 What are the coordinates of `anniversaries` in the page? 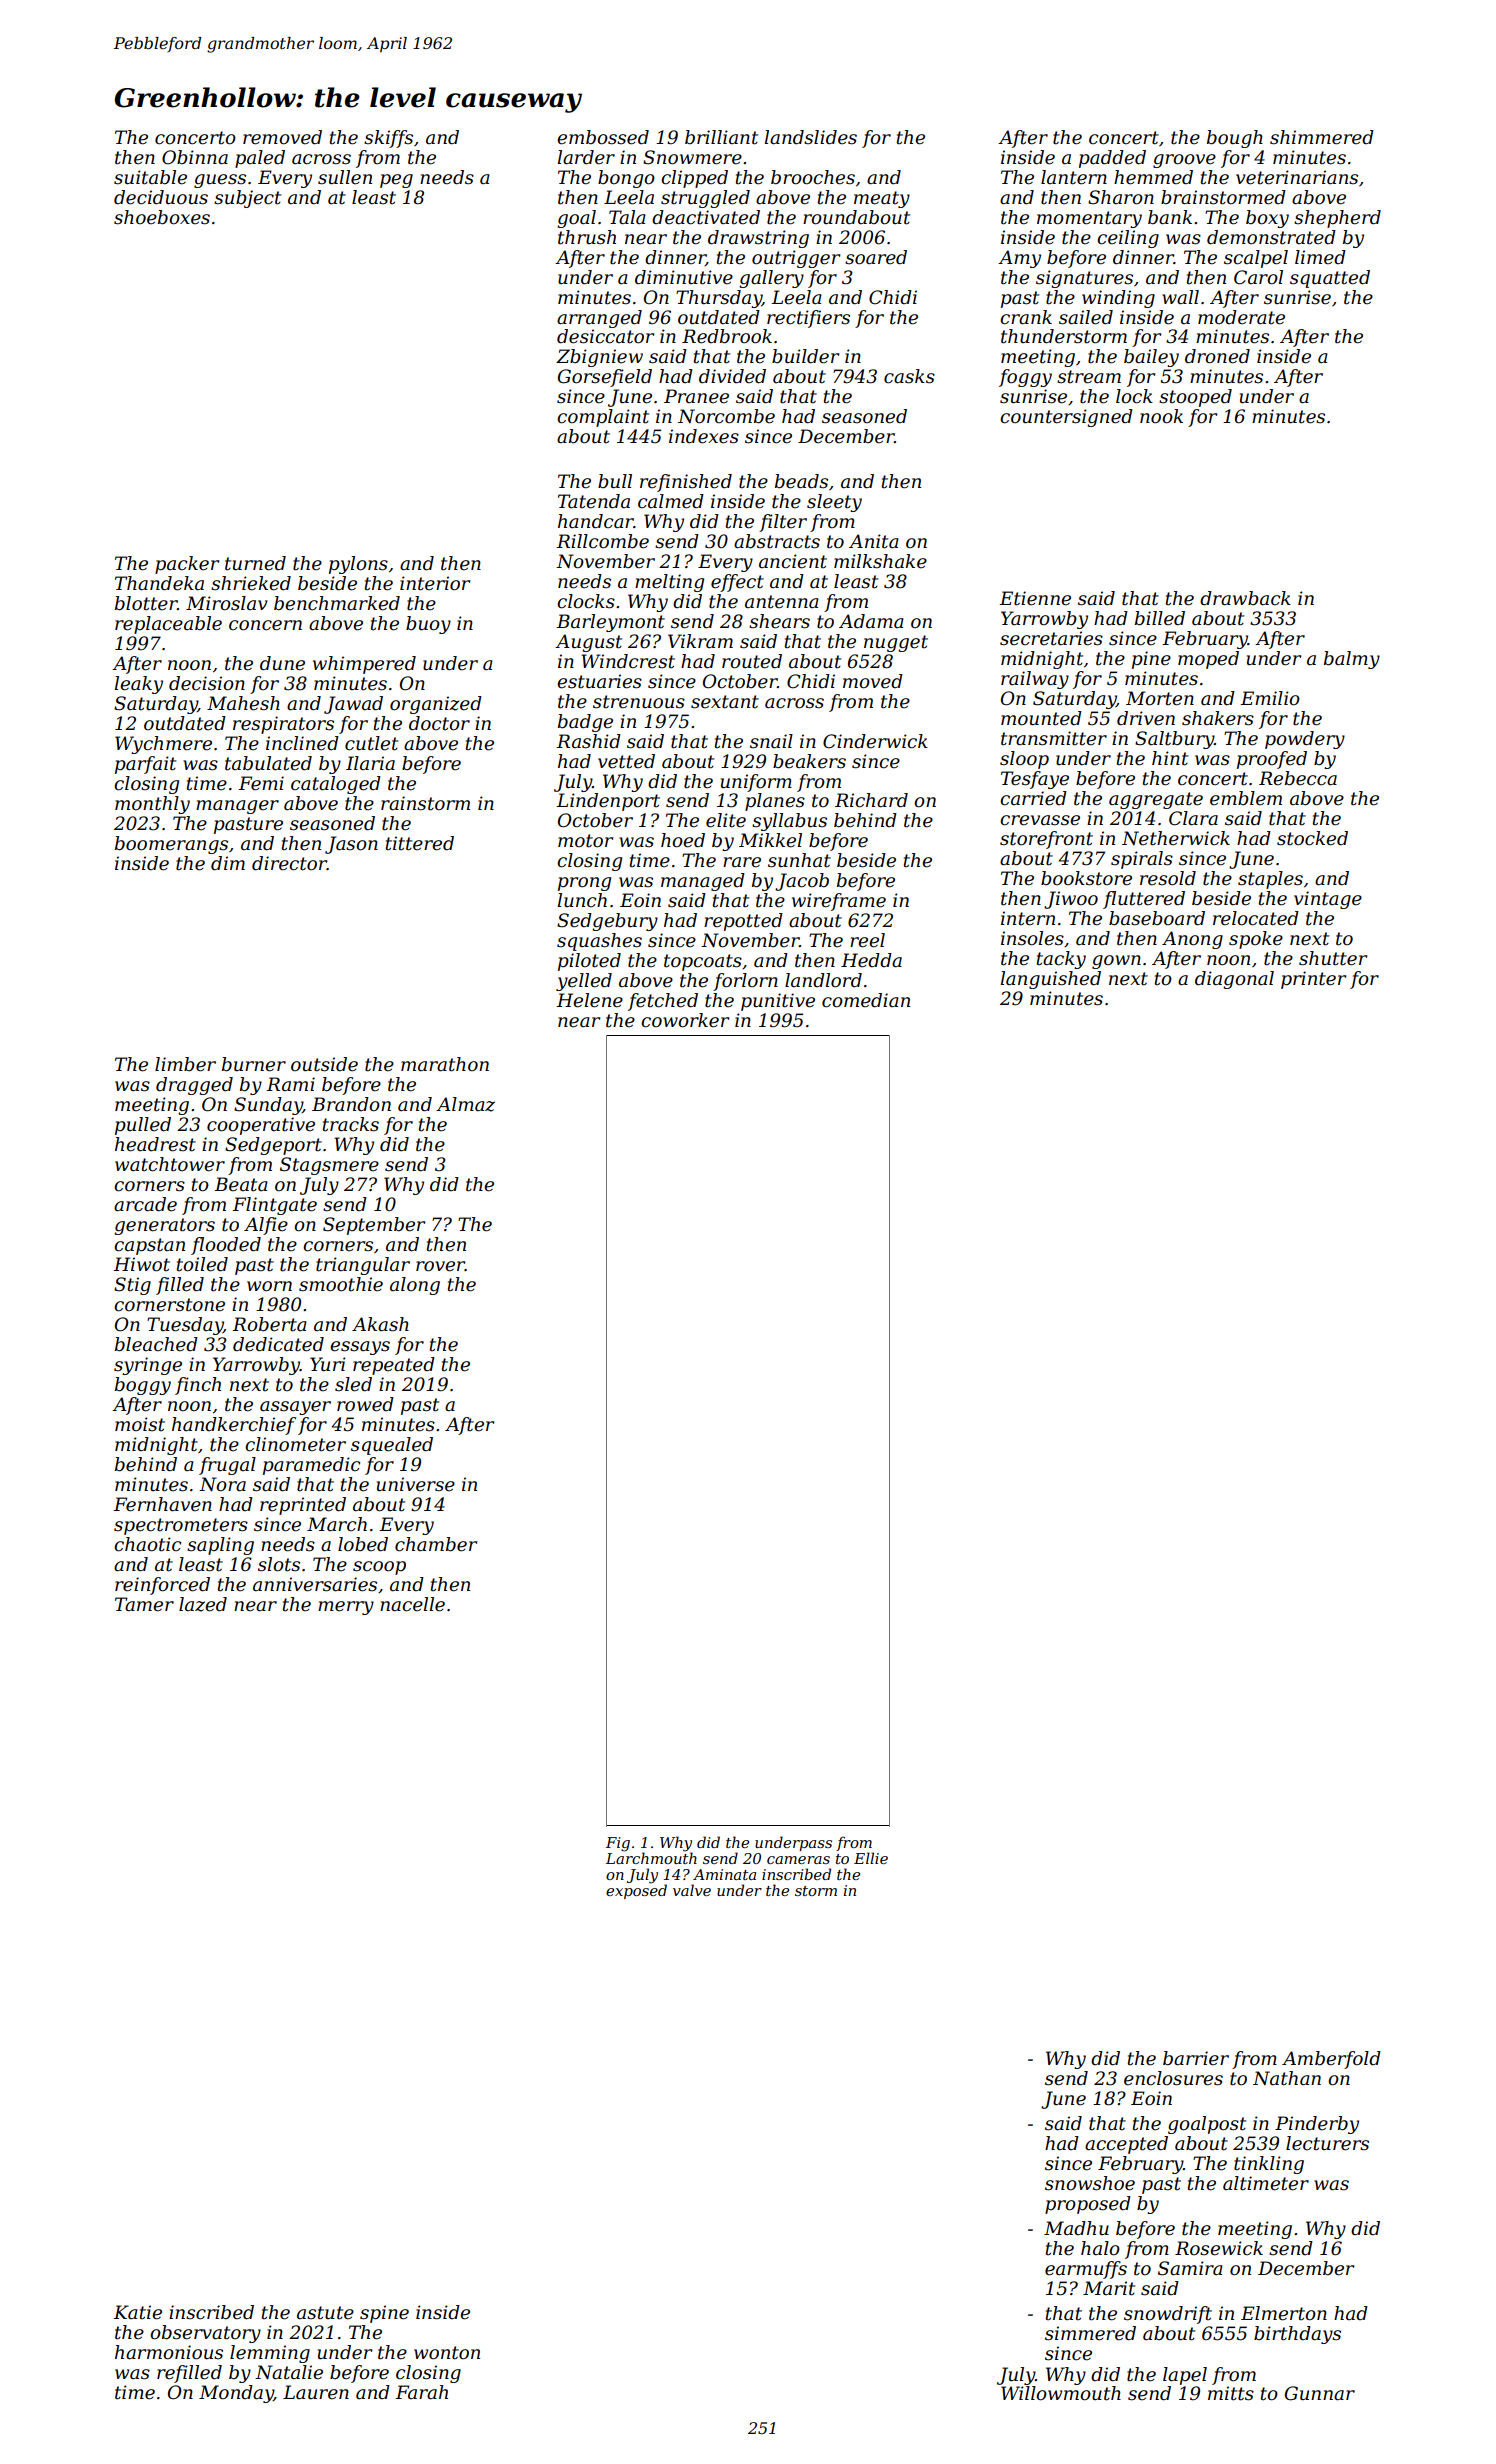 It's located at (315, 1584).
